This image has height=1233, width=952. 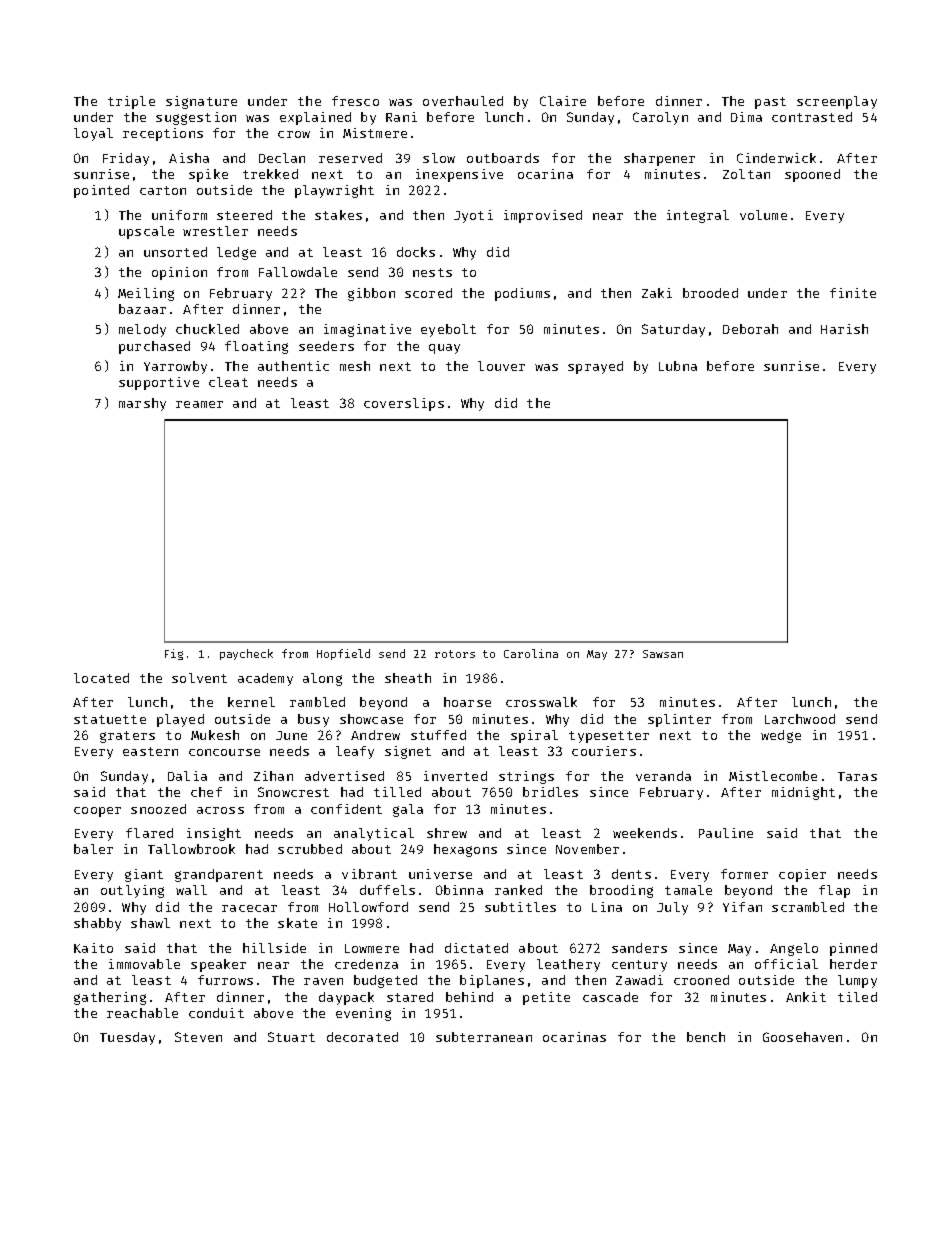 I want to click on subterranean, so click(x=484, y=1037).
